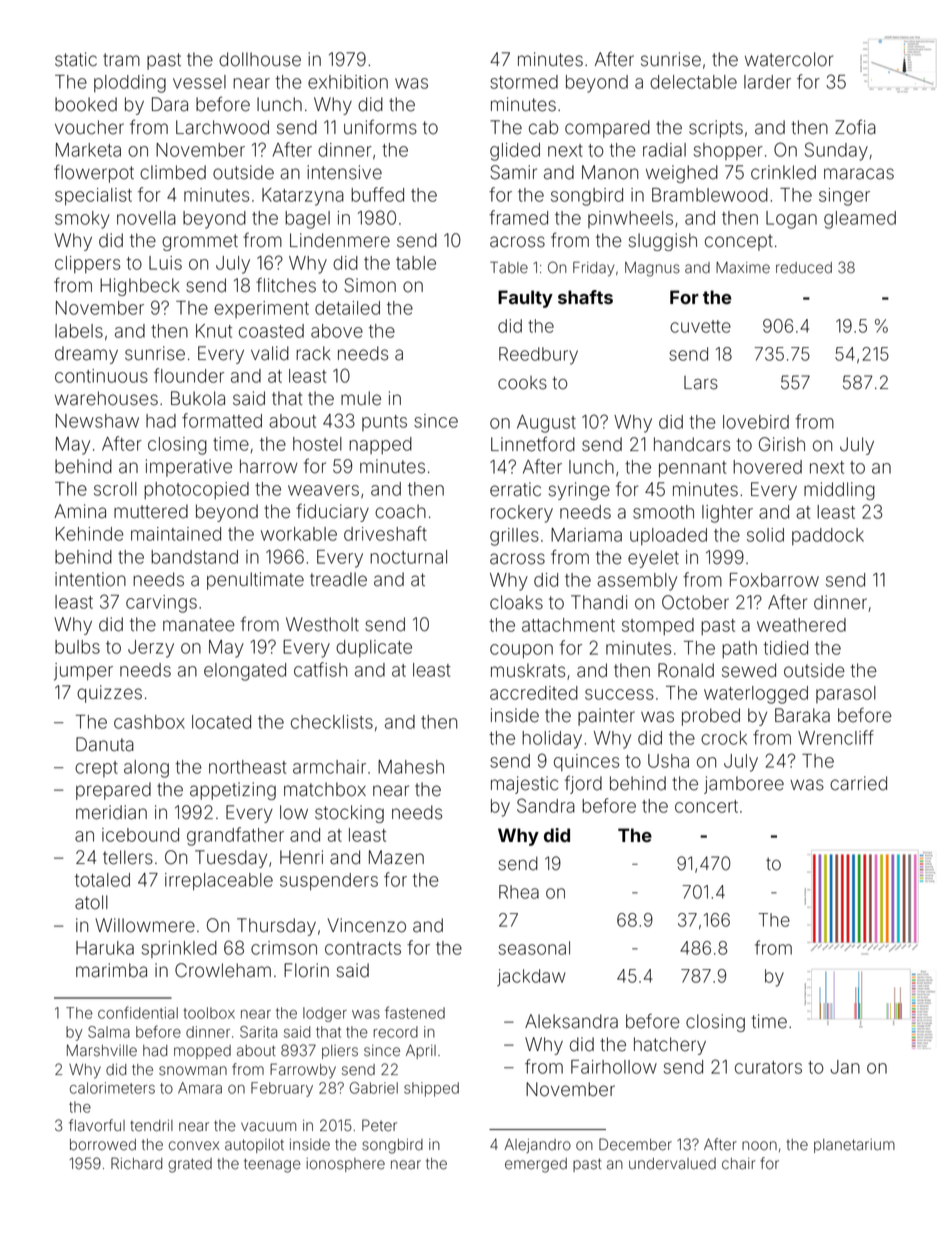 This document has width=952, height=1233. I want to click on attachment, so click(568, 625).
